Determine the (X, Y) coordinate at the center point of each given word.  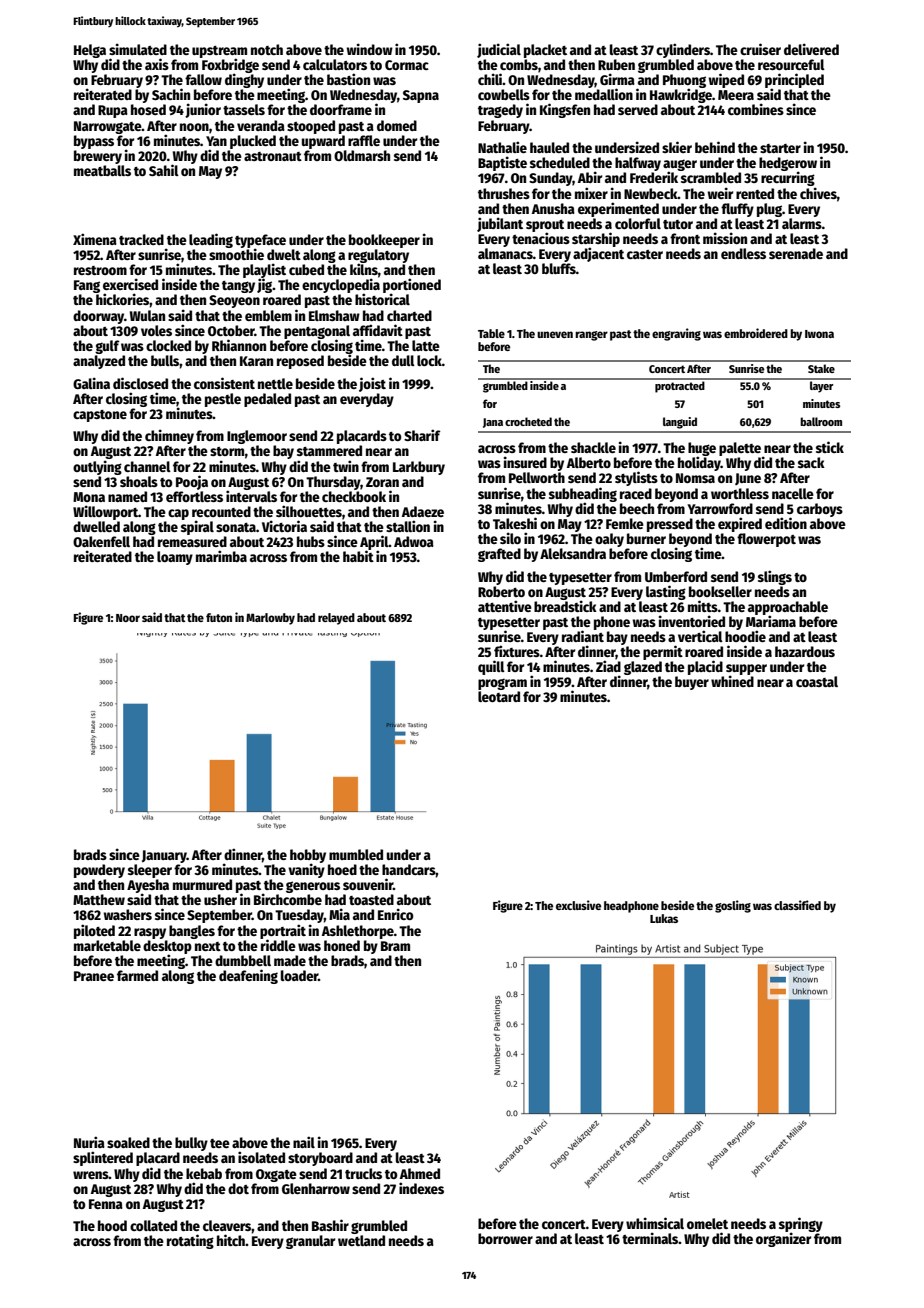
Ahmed (420, 1173)
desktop (167, 947)
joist (372, 384)
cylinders (683, 50)
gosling (733, 906)
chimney (169, 436)
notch (267, 49)
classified (797, 905)
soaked (128, 1142)
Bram (395, 946)
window (370, 49)
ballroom (821, 421)
